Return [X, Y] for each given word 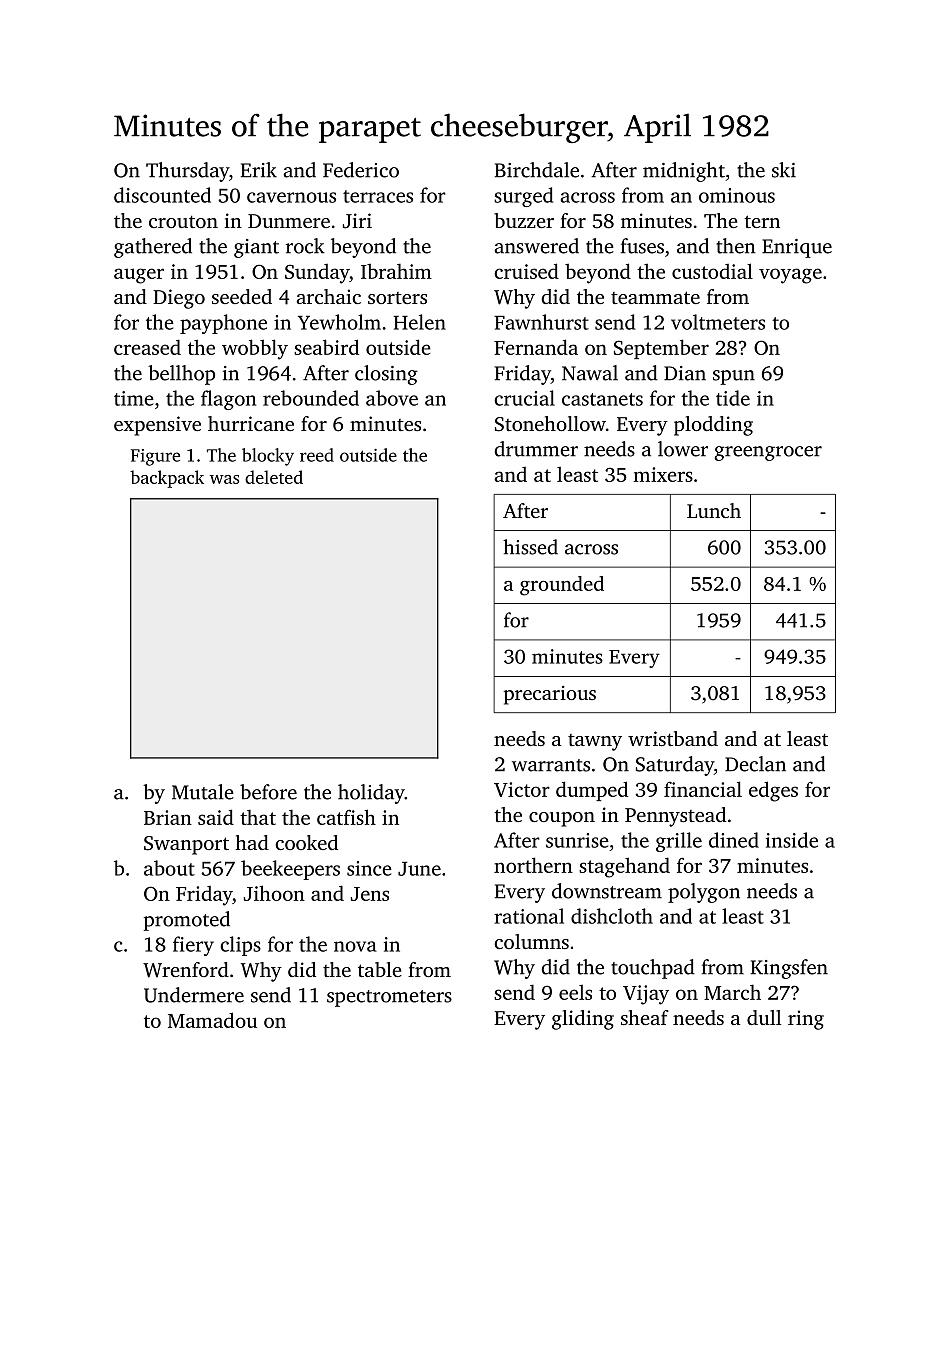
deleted [274, 477]
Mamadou [212, 1020]
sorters [397, 298]
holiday [371, 794]
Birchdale [537, 170]
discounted [162, 195]
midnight [684, 172]
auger [139, 276]
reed [317, 455]
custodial [712, 271]
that [258, 817]
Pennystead [675, 817]
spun [734, 377]
